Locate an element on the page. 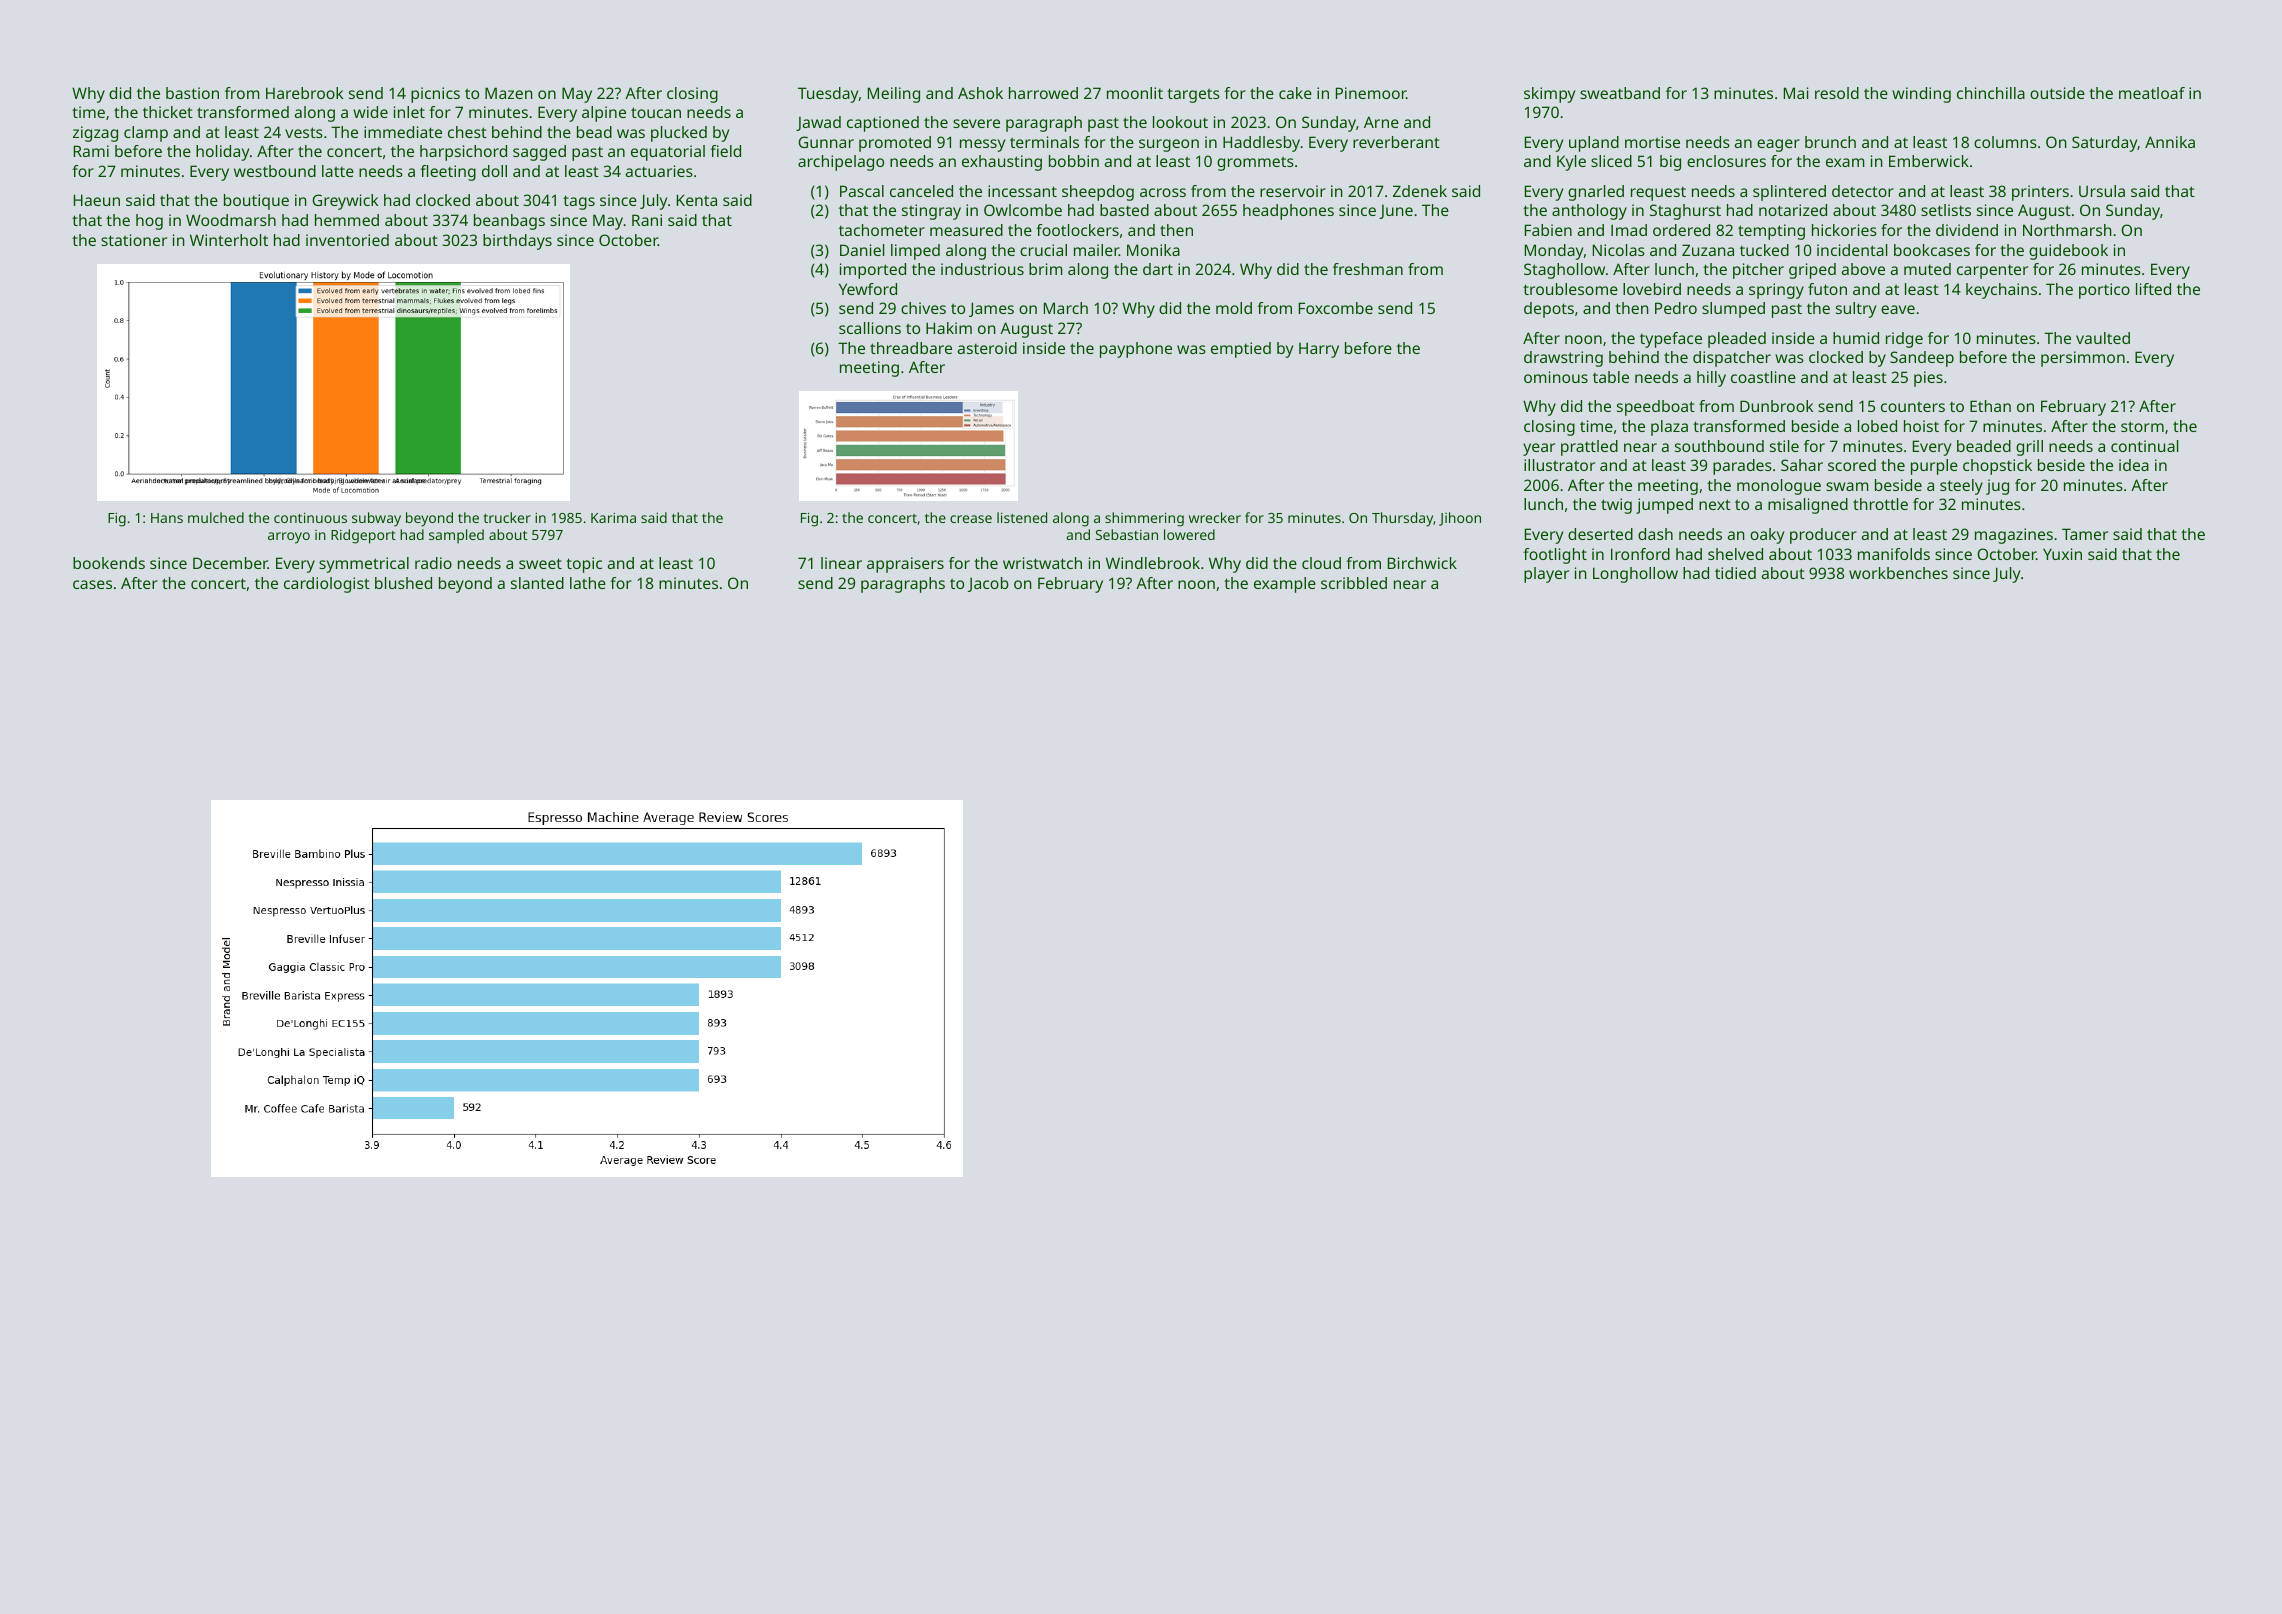 The width and height of the document is (2282, 1614). Ashok is located at coordinates (980, 93).
